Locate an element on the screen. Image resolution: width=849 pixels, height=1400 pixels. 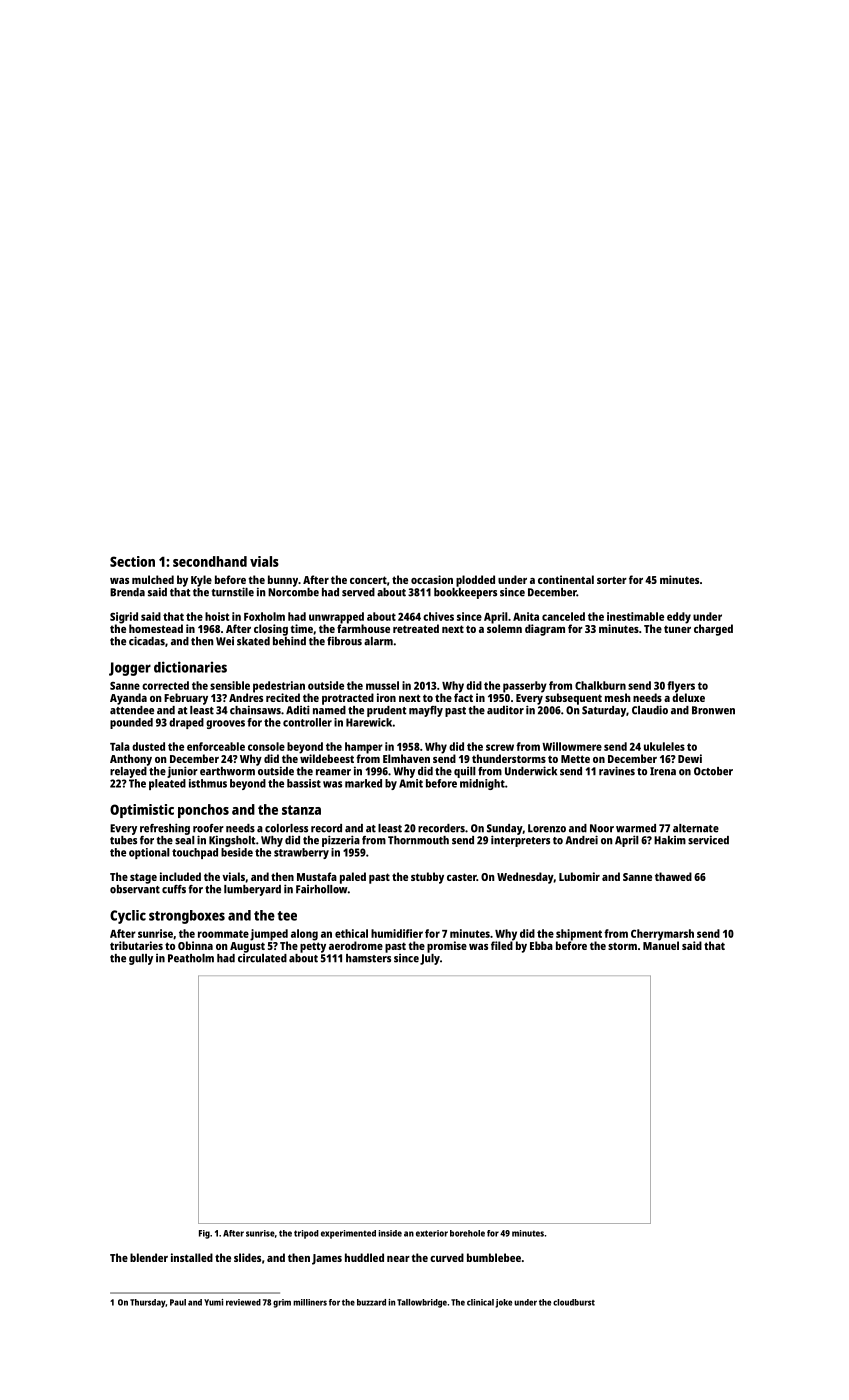
Thursday is located at coordinates (148, 1303).
